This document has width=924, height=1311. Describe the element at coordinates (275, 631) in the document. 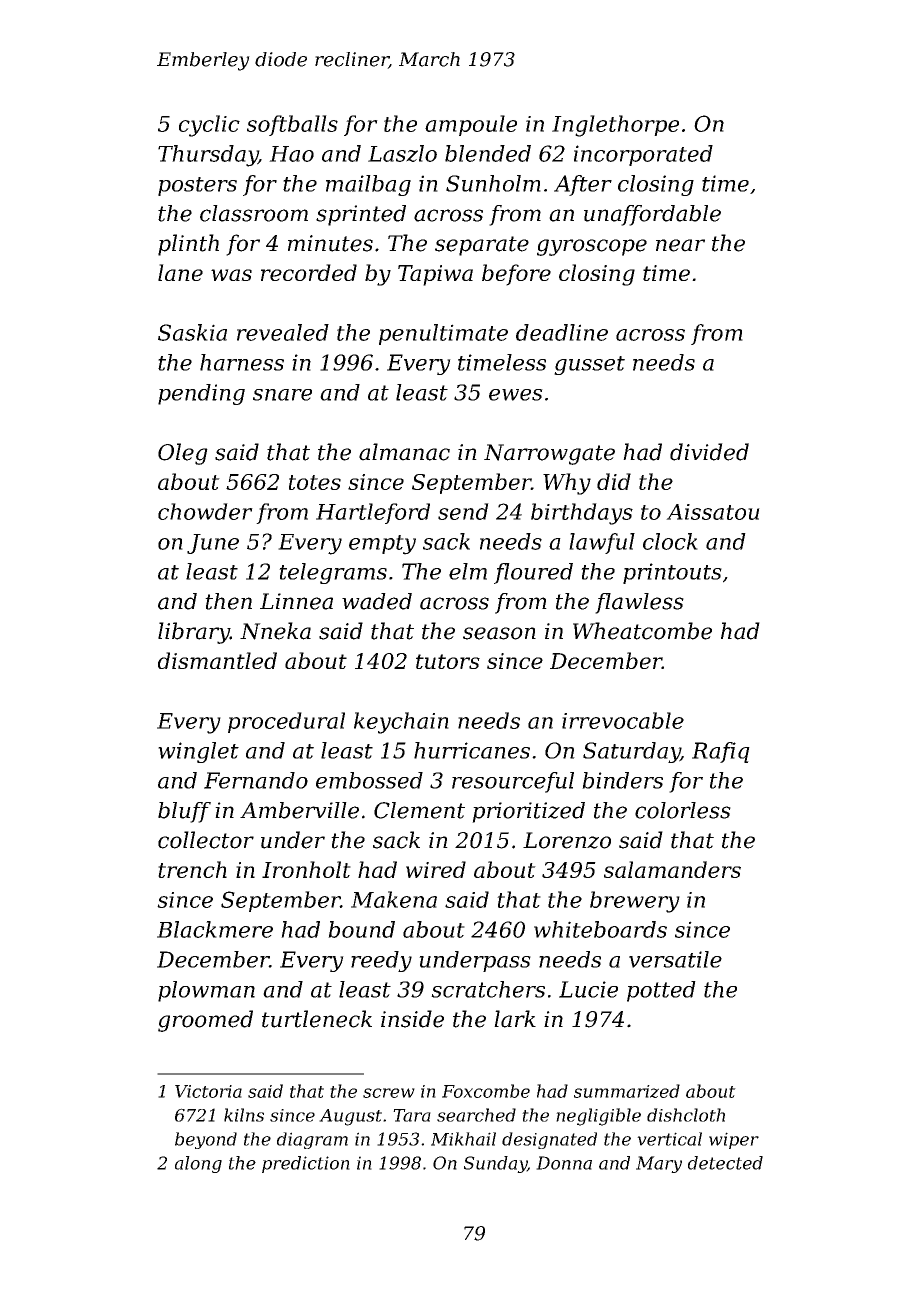

I see `Nneka` at that location.
